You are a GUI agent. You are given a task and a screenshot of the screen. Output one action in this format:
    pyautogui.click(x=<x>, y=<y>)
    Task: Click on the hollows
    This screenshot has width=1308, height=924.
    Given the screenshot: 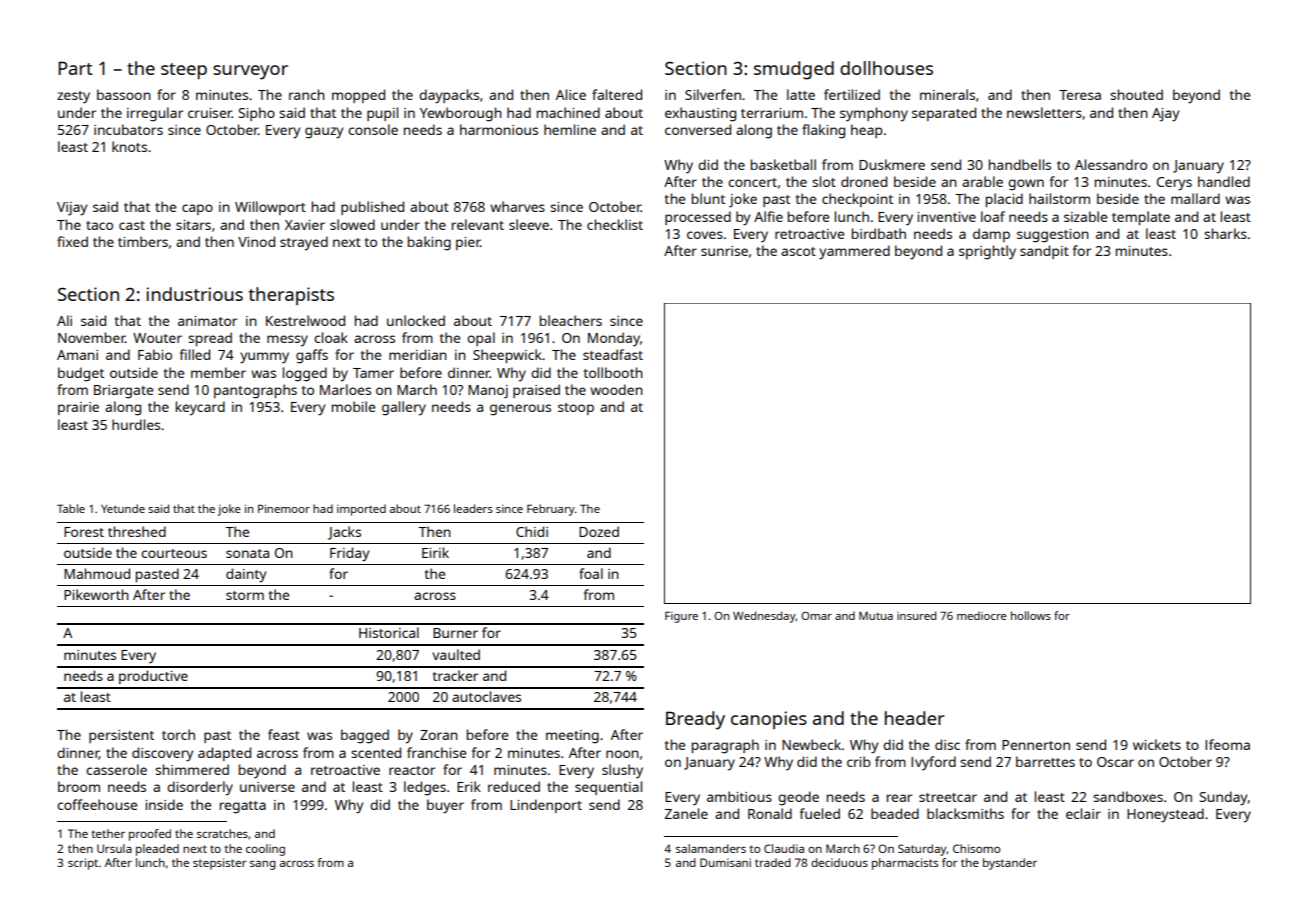 What is the action you would take?
    pyautogui.click(x=1031, y=615)
